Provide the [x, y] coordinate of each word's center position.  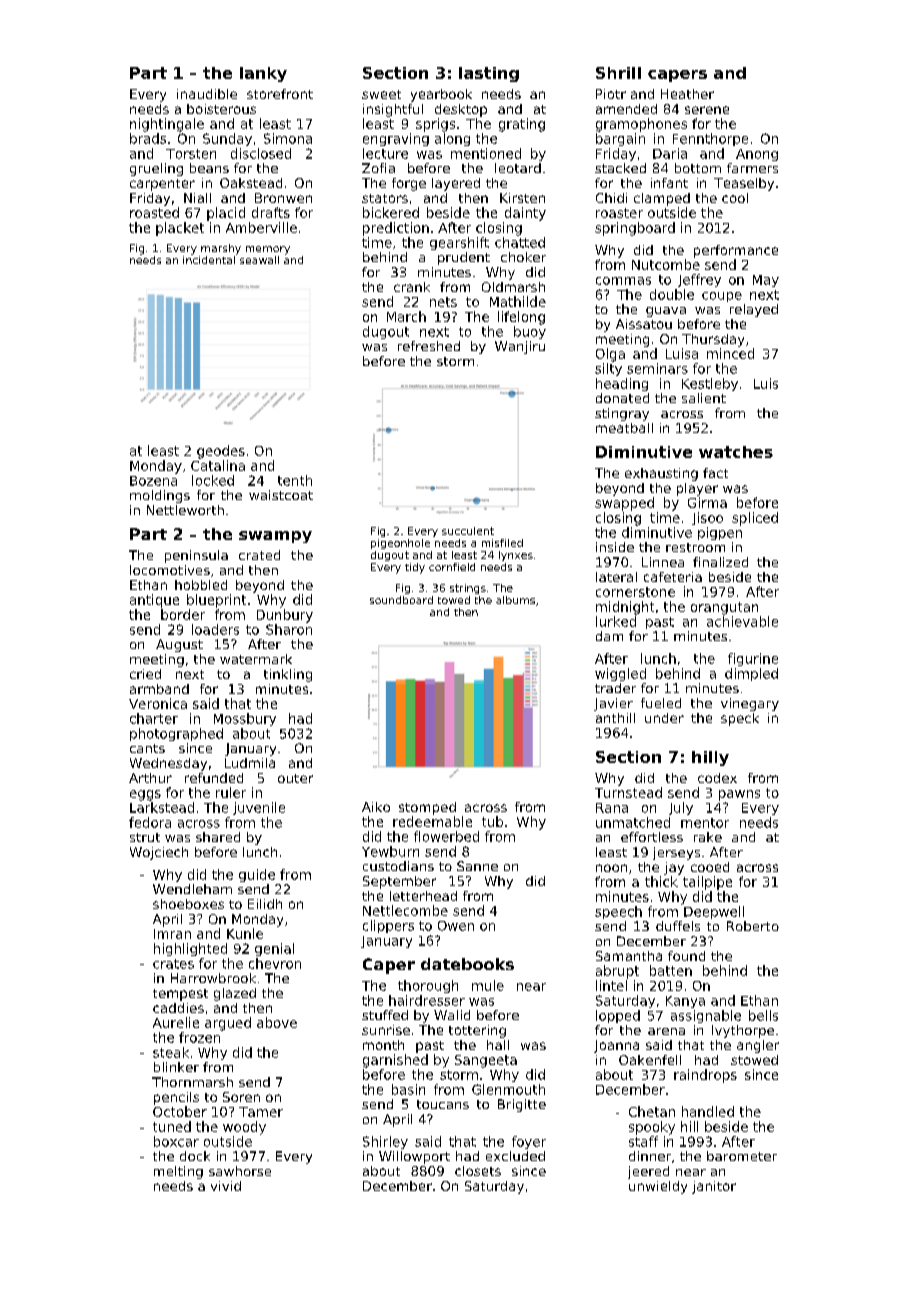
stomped [427, 808]
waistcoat [281, 495]
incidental [209, 260]
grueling [156, 169]
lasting [489, 74]
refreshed [429, 346]
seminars [657, 368]
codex [717, 778]
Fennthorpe [710, 139]
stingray [622, 414]
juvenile [259, 808]
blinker [176, 1067]
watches [736, 452]
